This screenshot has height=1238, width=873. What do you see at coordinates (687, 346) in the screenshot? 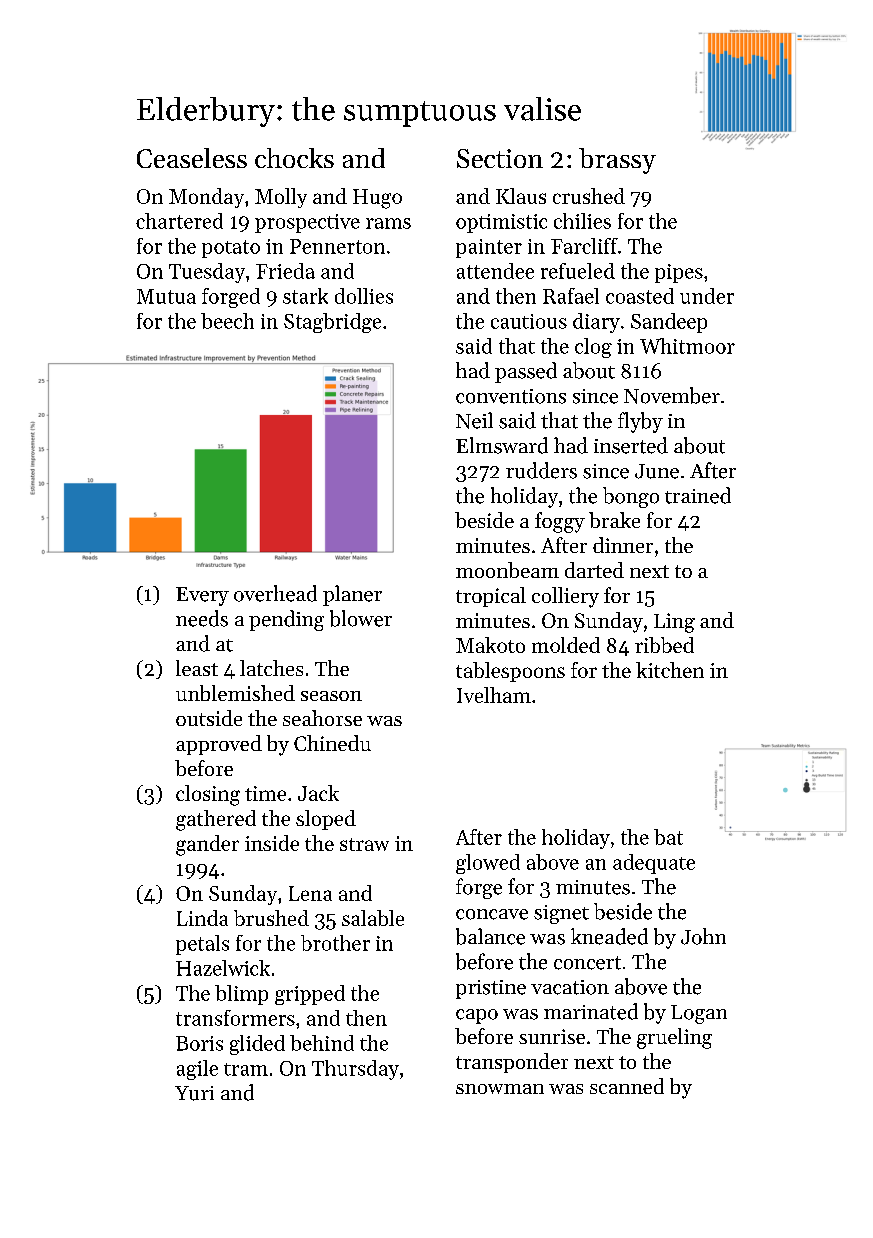
I see `Whitmoor` at bounding box center [687, 346].
